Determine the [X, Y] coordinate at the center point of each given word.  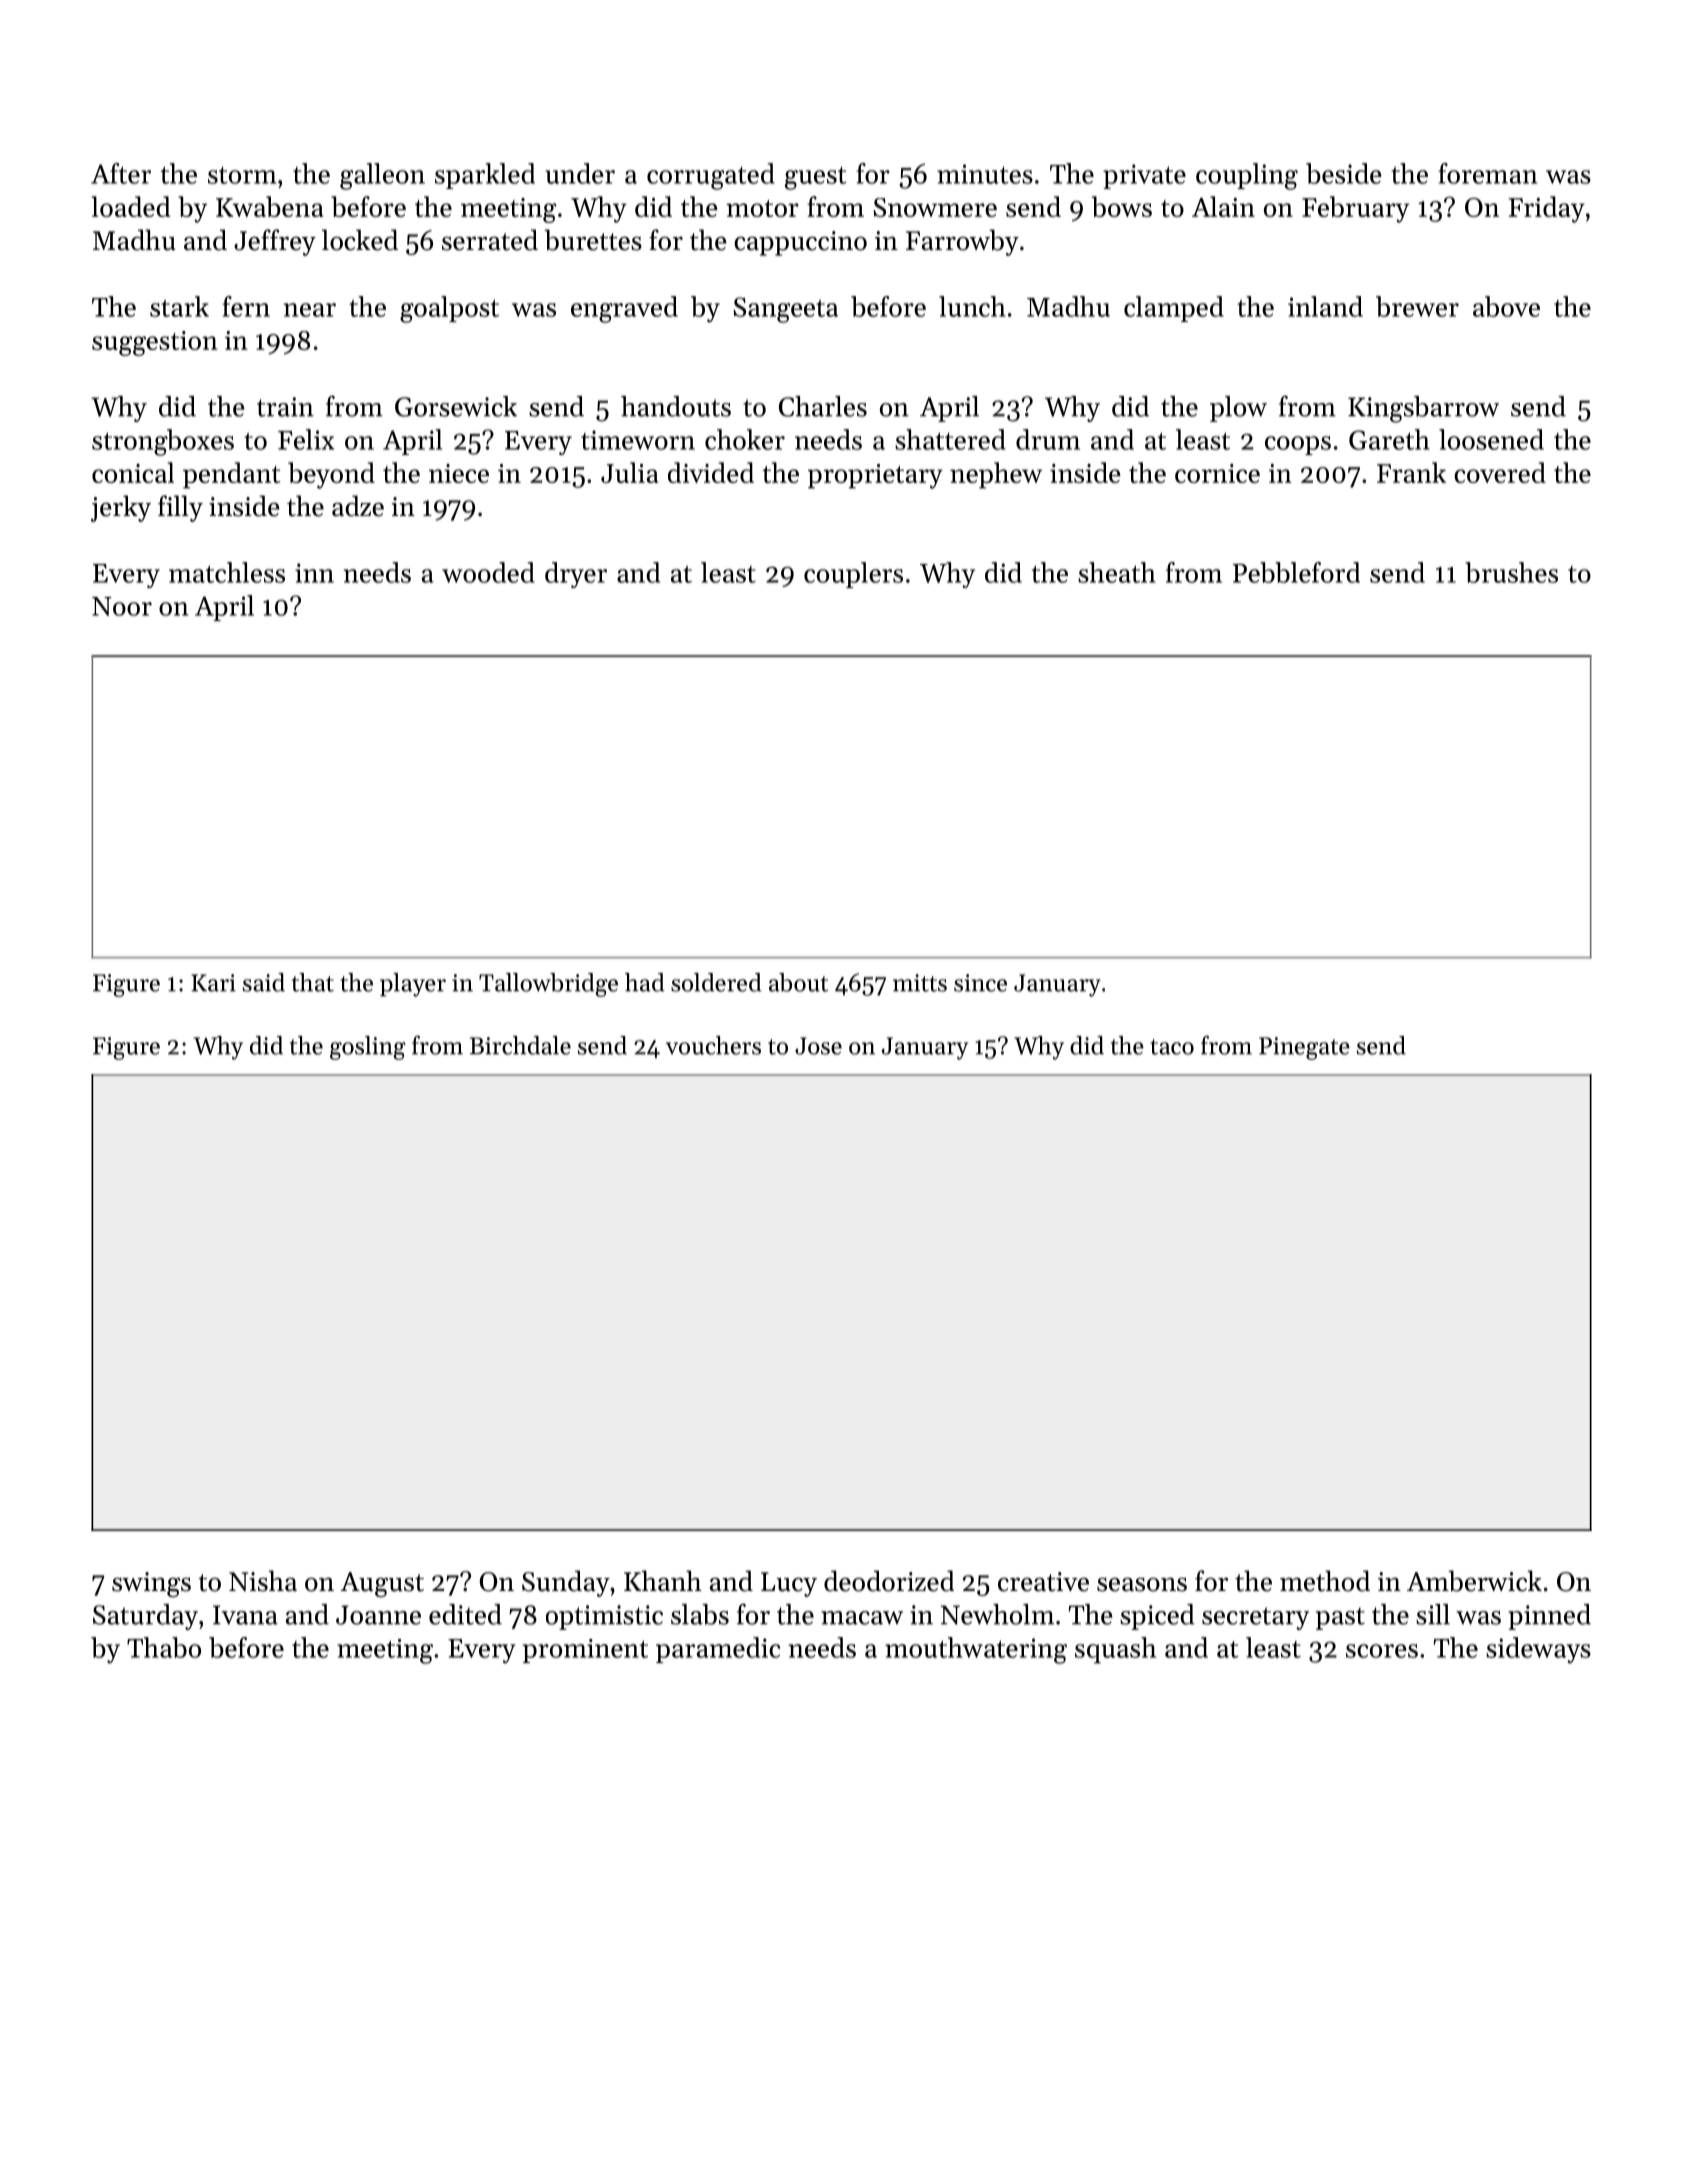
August [382, 1585]
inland [1325, 306]
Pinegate [1304, 1048]
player [413, 985]
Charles [823, 406]
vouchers [713, 1045]
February [1355, 209]
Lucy [789, 1584]
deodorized [889, 1581]
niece [459, 473]
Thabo [164, 1647]
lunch [972, 306]
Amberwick [1474, 1581]
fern [246, 306]
